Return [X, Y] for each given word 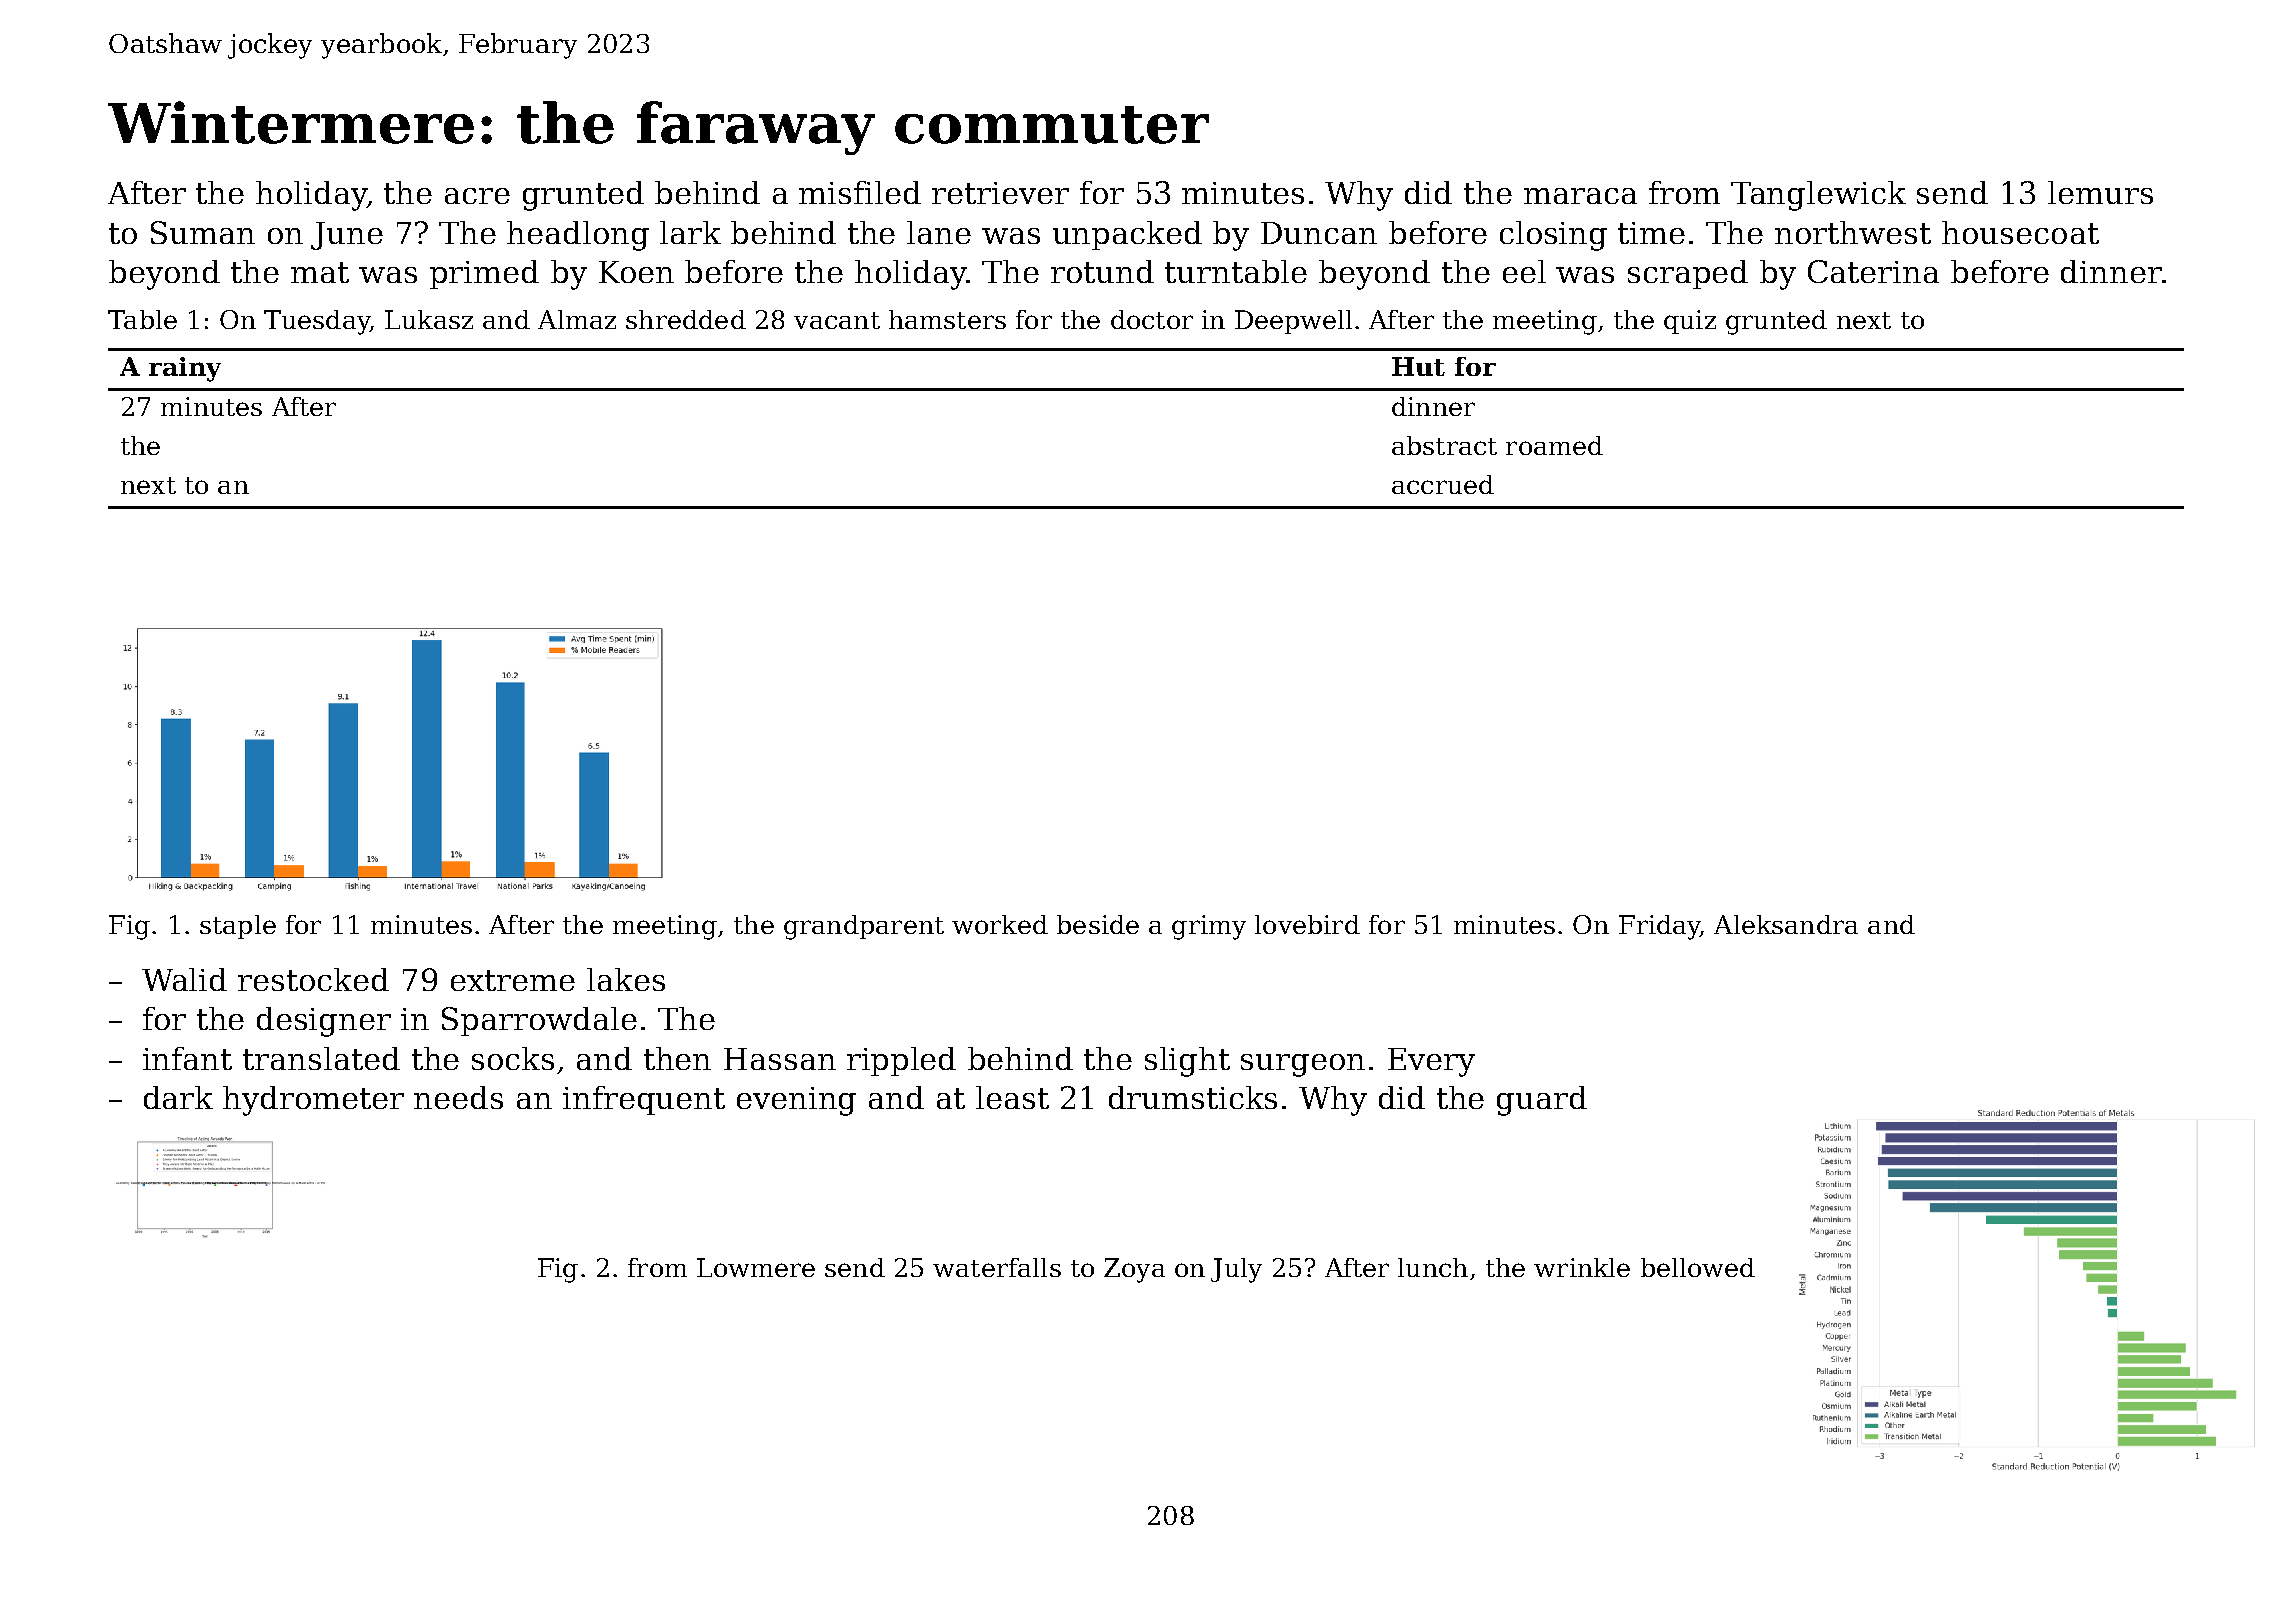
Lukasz [429, 319]
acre [477, 196]
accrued [1443, 484]
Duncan [1319, 233]
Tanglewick [1818, 196]
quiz [1690, 322]
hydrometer [313, 1101]
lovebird [1307, 924]
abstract [1444, 445]
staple [238, 927]
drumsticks [1193, 1097]
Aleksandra [1786, 924]
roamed [1554, 445]
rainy [185, 369]
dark [178, 1097]
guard [1542, 1101]
